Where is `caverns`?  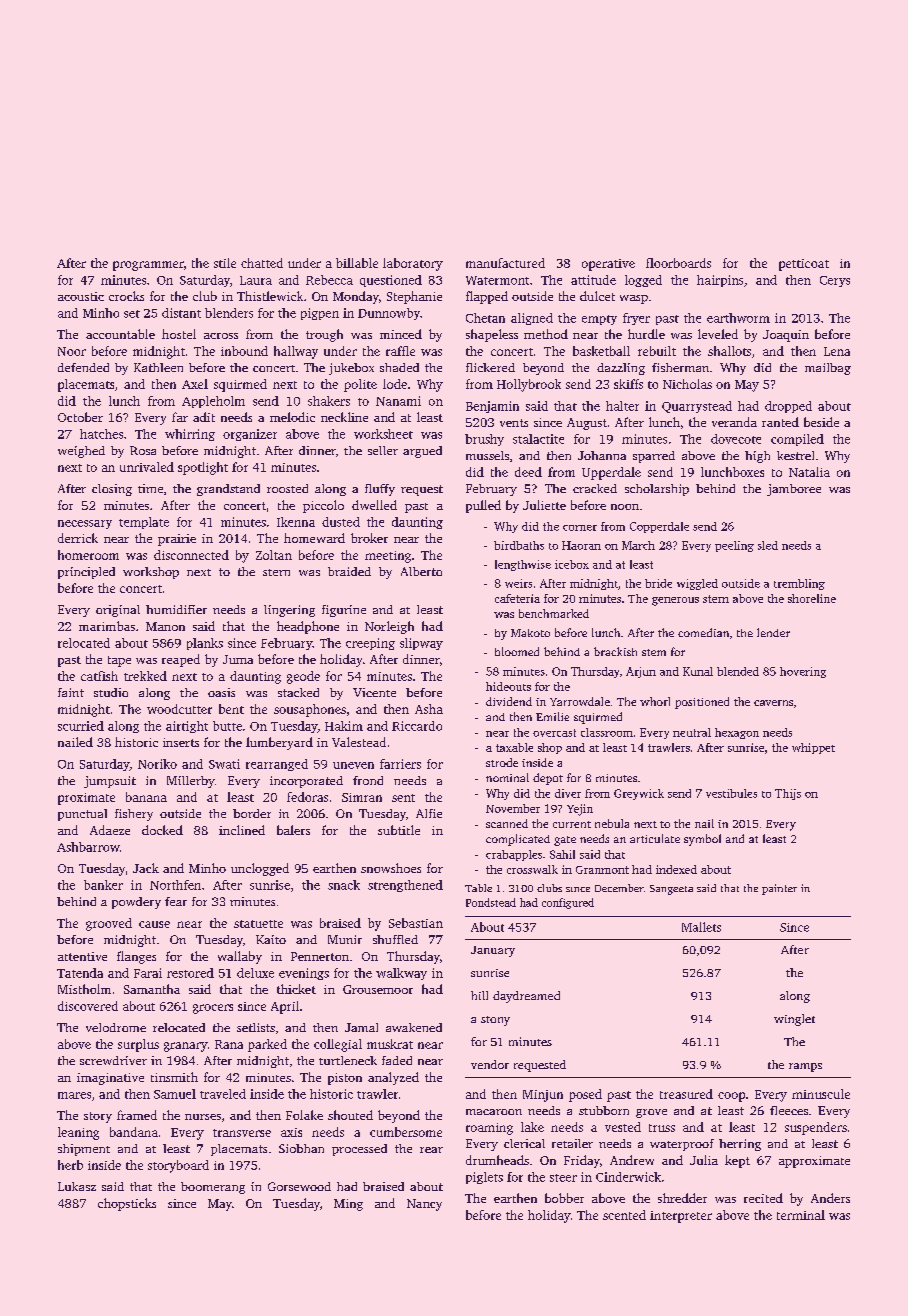 caverns is located at coordinates (773, 703).
